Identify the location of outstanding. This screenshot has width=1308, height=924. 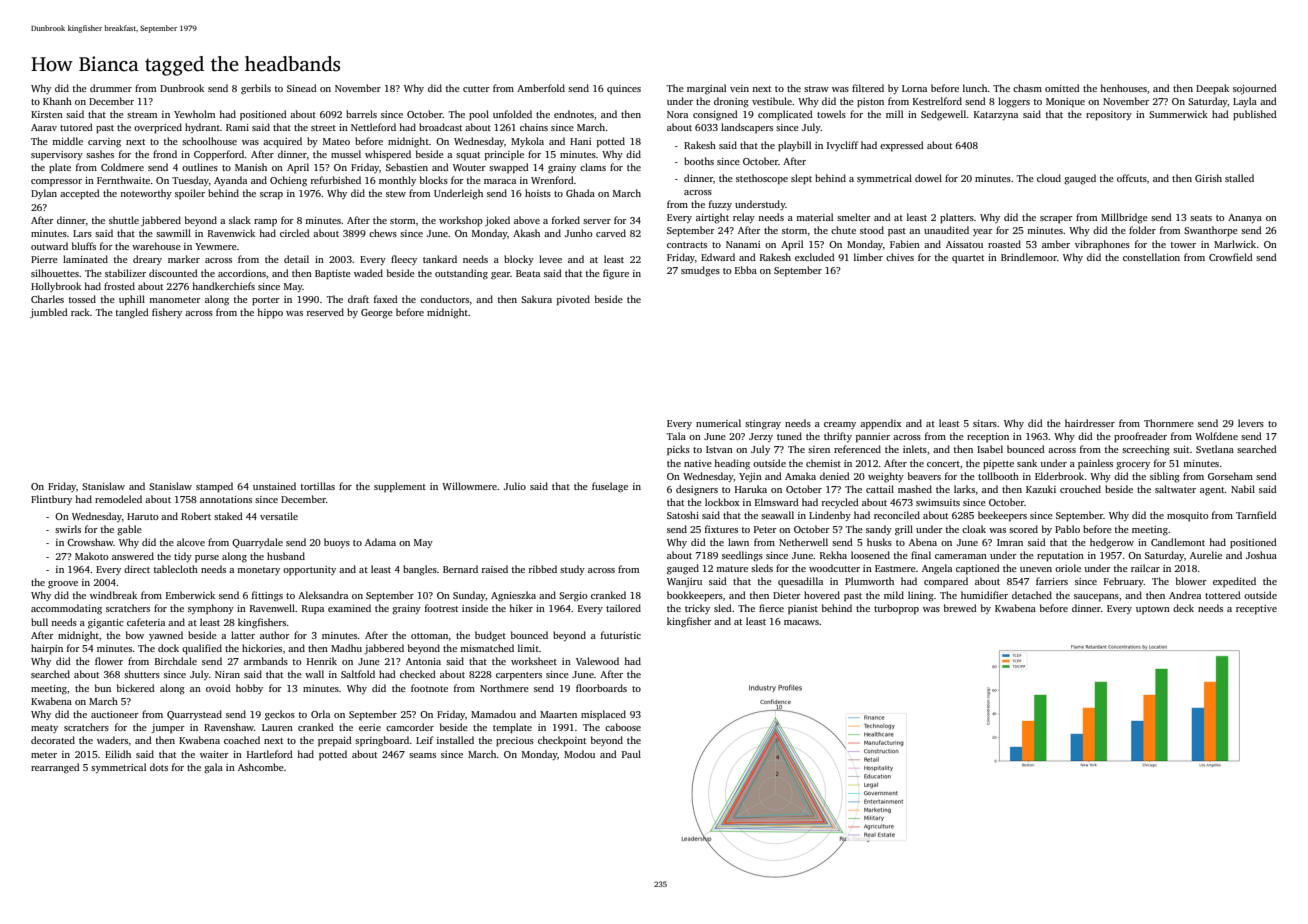
(461, 274).
